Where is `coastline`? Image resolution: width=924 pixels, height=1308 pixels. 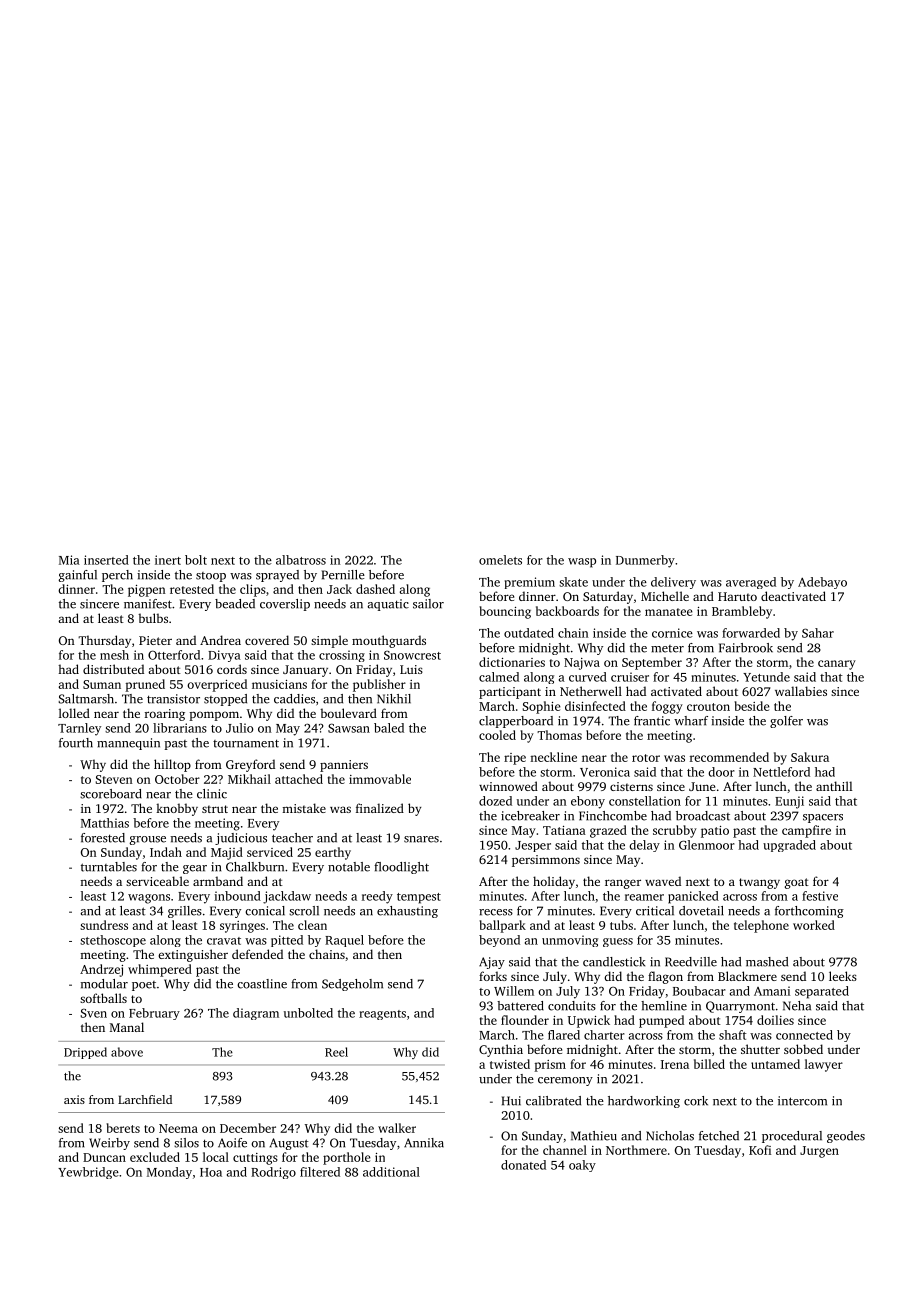 coastline is located at coordinates (262, 984).
